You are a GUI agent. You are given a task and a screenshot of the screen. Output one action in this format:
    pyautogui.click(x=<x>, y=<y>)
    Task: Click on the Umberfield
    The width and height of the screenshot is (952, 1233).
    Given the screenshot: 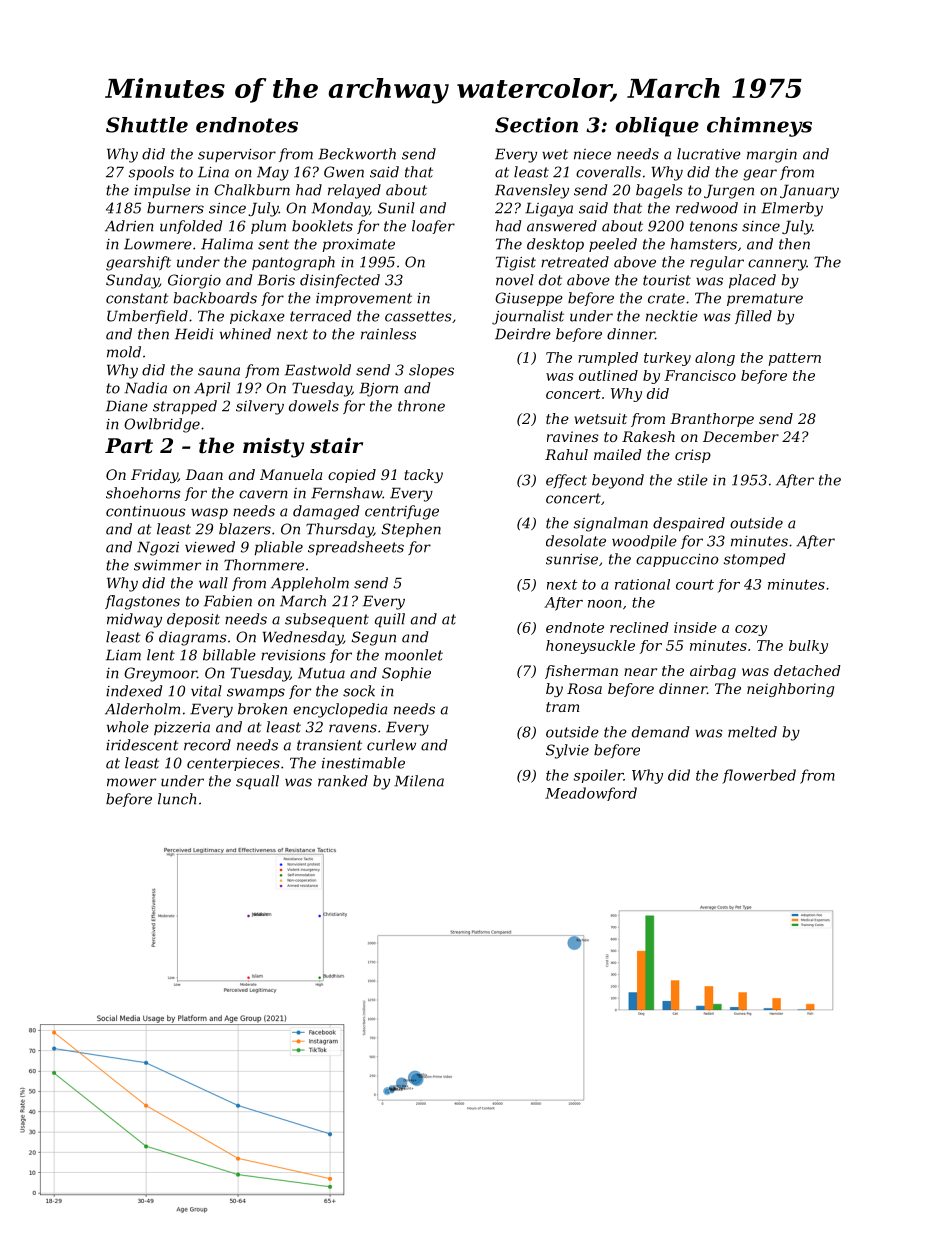 What is the action you would take?
    pyautogui.click(x=147, y=317)
